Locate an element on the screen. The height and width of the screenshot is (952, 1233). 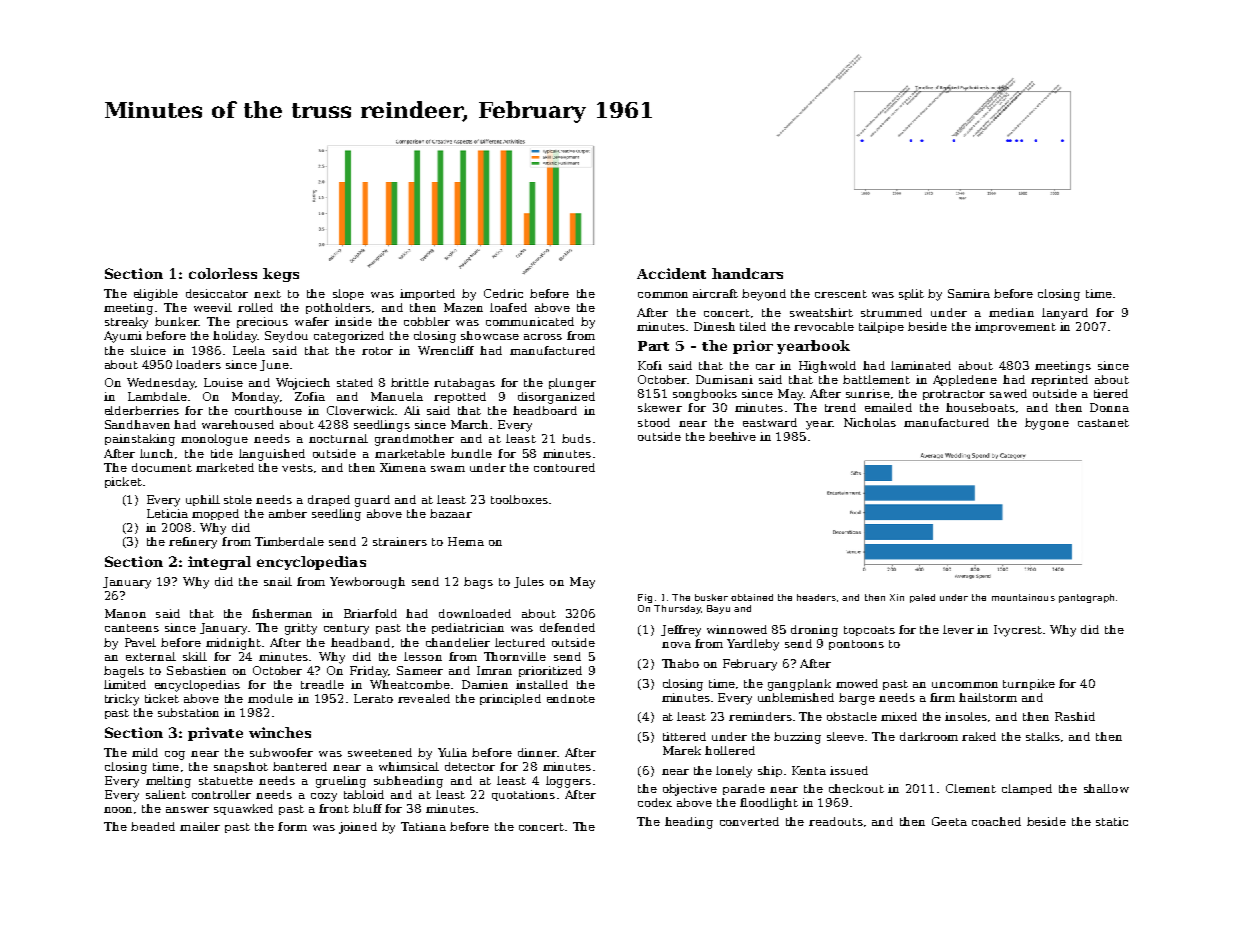
melting is located at coordinates (168, 782).
